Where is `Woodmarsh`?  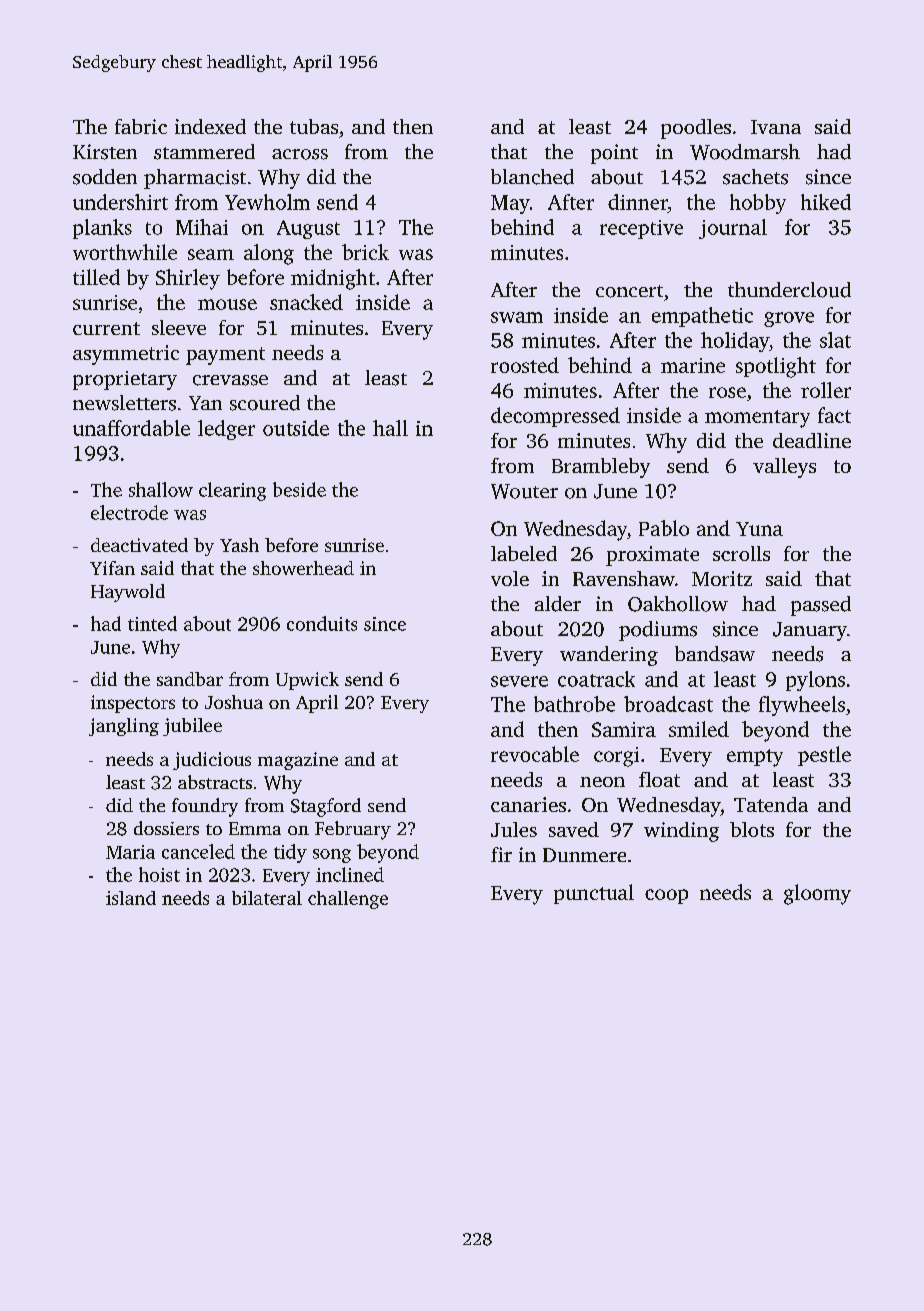 Woodmarsh is located at coordinates (745, 152).
